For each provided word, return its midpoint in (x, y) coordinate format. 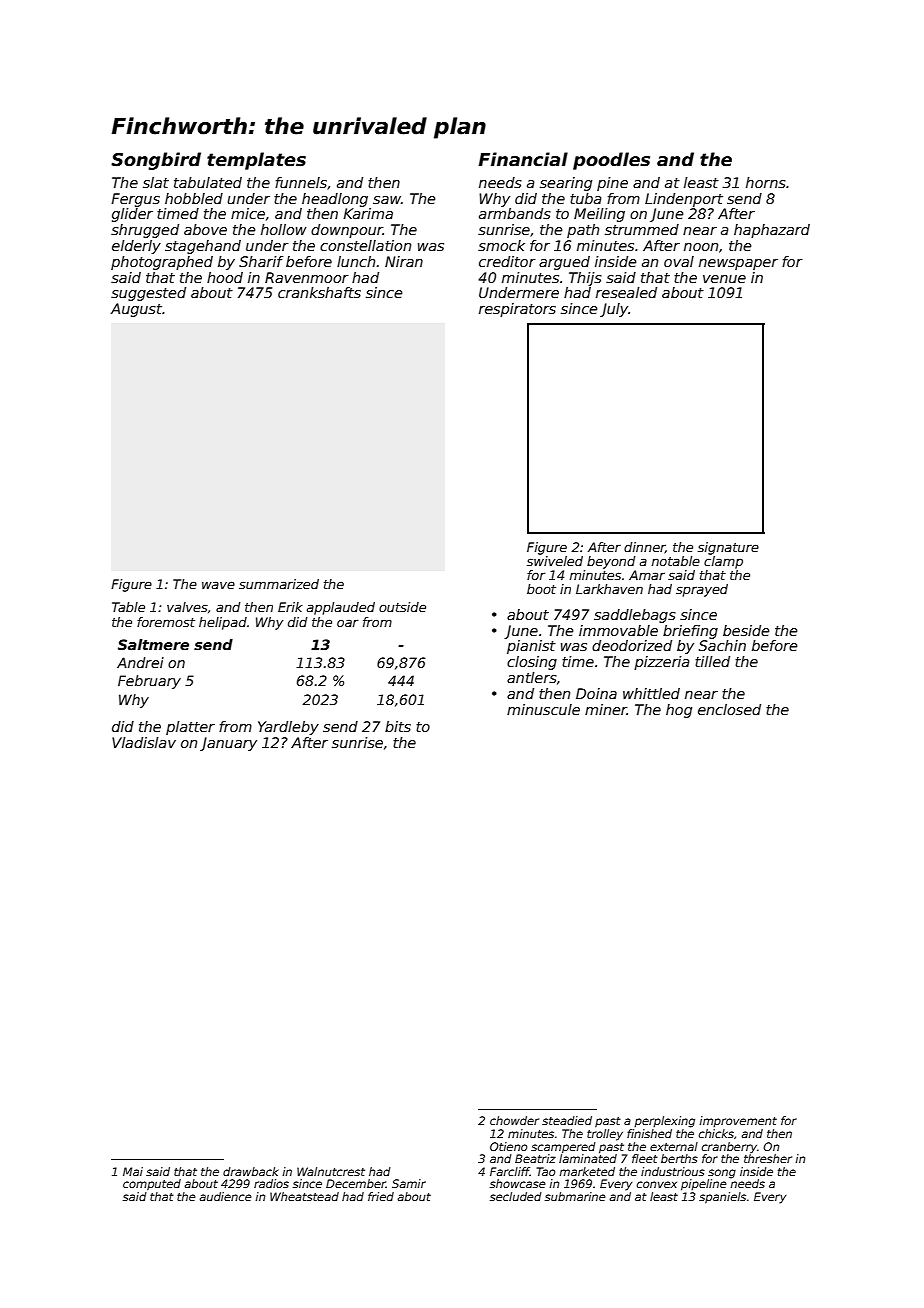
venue (724, 279)
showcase (518, 1183)
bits (398, 726)
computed (152, 1184)
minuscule (543, 709)
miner (606, 709)
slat (156, 182)
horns (766, 182)
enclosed (729, 709)
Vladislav (144, 742)
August (136, 310)
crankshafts (319, 292)
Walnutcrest (331, 1171)
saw (387, 200)
